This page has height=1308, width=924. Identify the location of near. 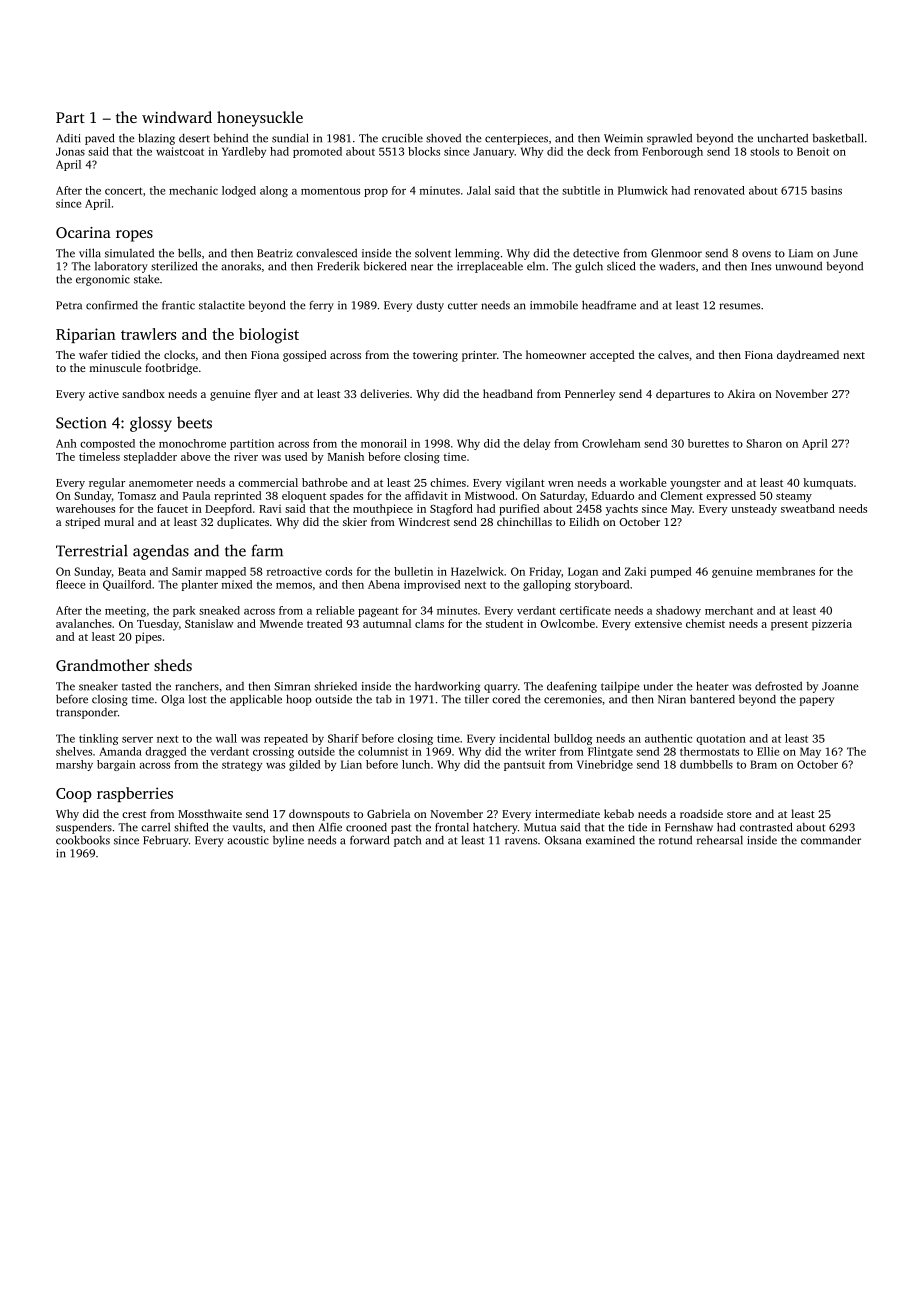
(422, 267).
